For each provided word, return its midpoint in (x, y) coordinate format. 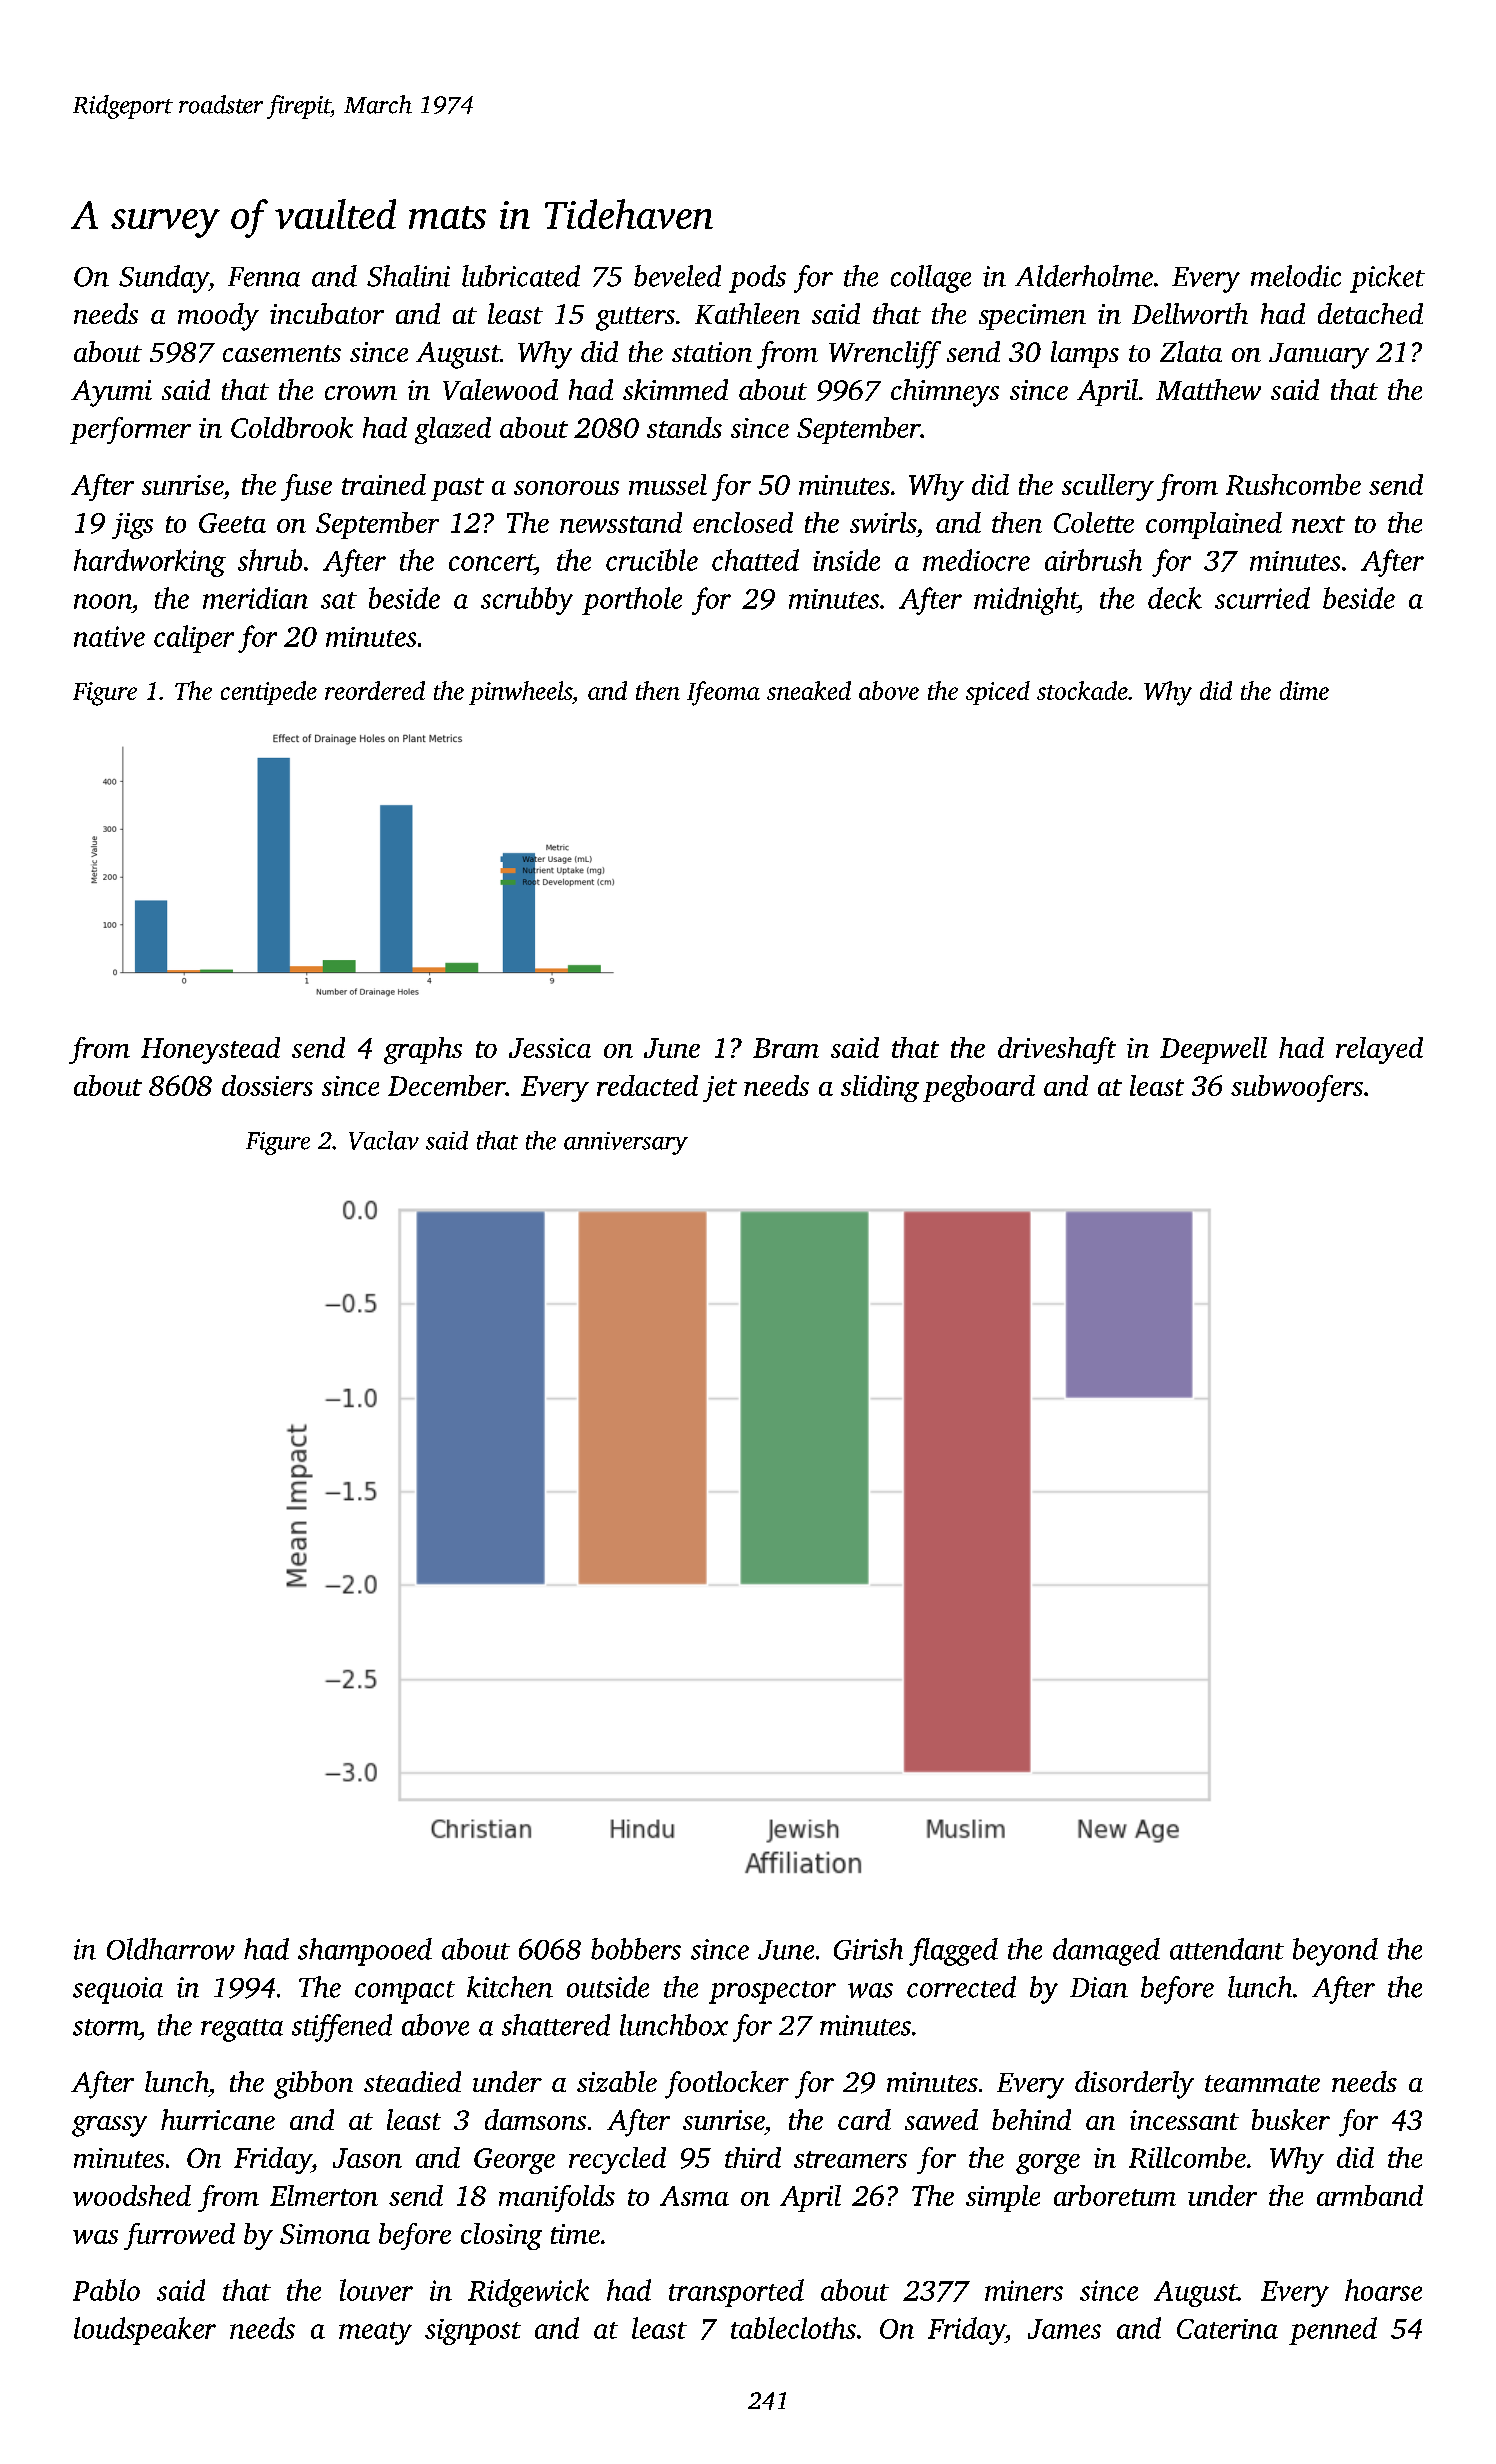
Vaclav (384, 1140)
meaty (375, 2333)
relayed (1379, 1050)
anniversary (626, 1143)
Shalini (408, 276)
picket (1387, 279)
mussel (668, 484)
